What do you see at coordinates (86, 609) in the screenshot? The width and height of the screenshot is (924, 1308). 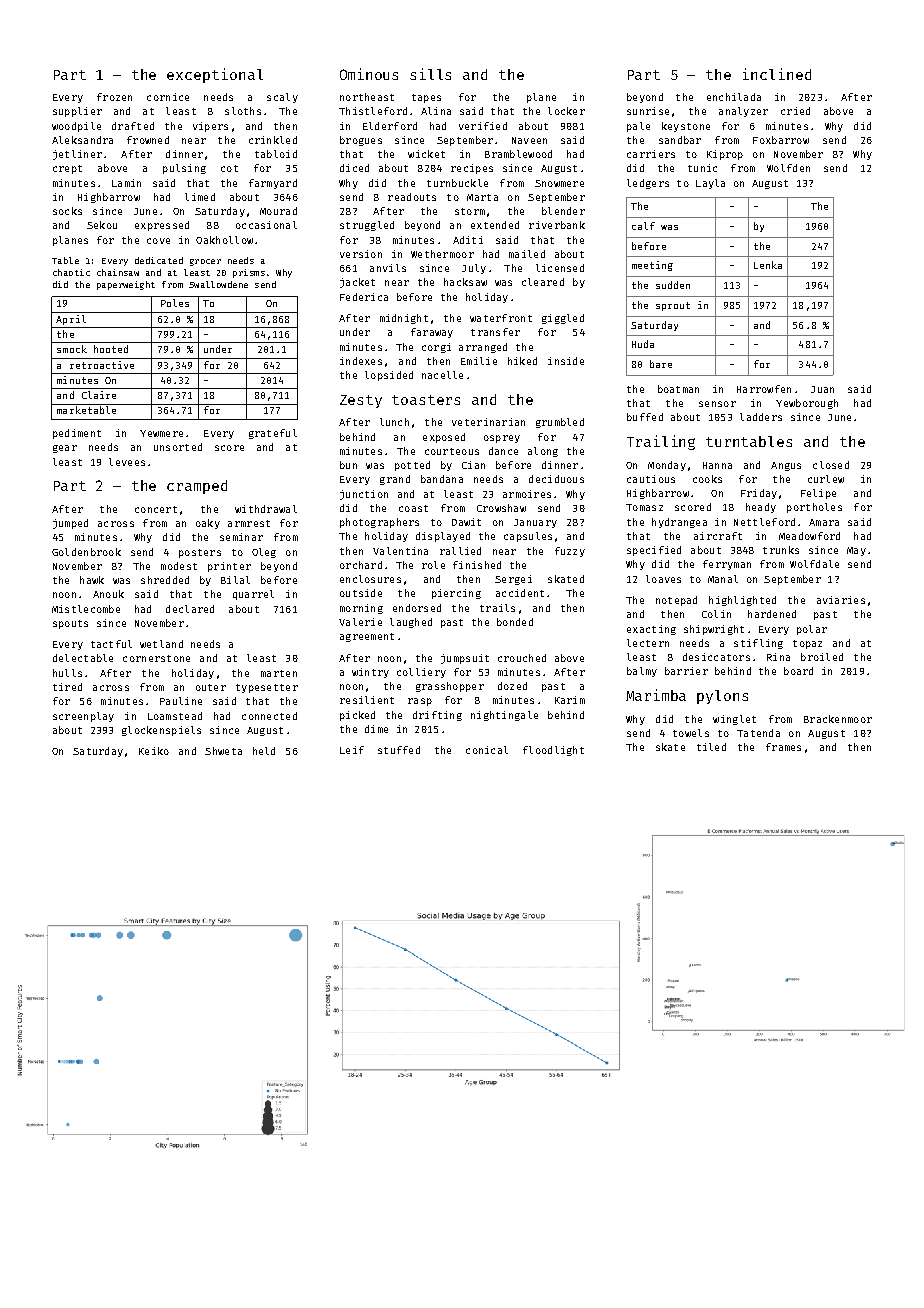 I see `Mistlecombe` at bounding box center [86, 609].
